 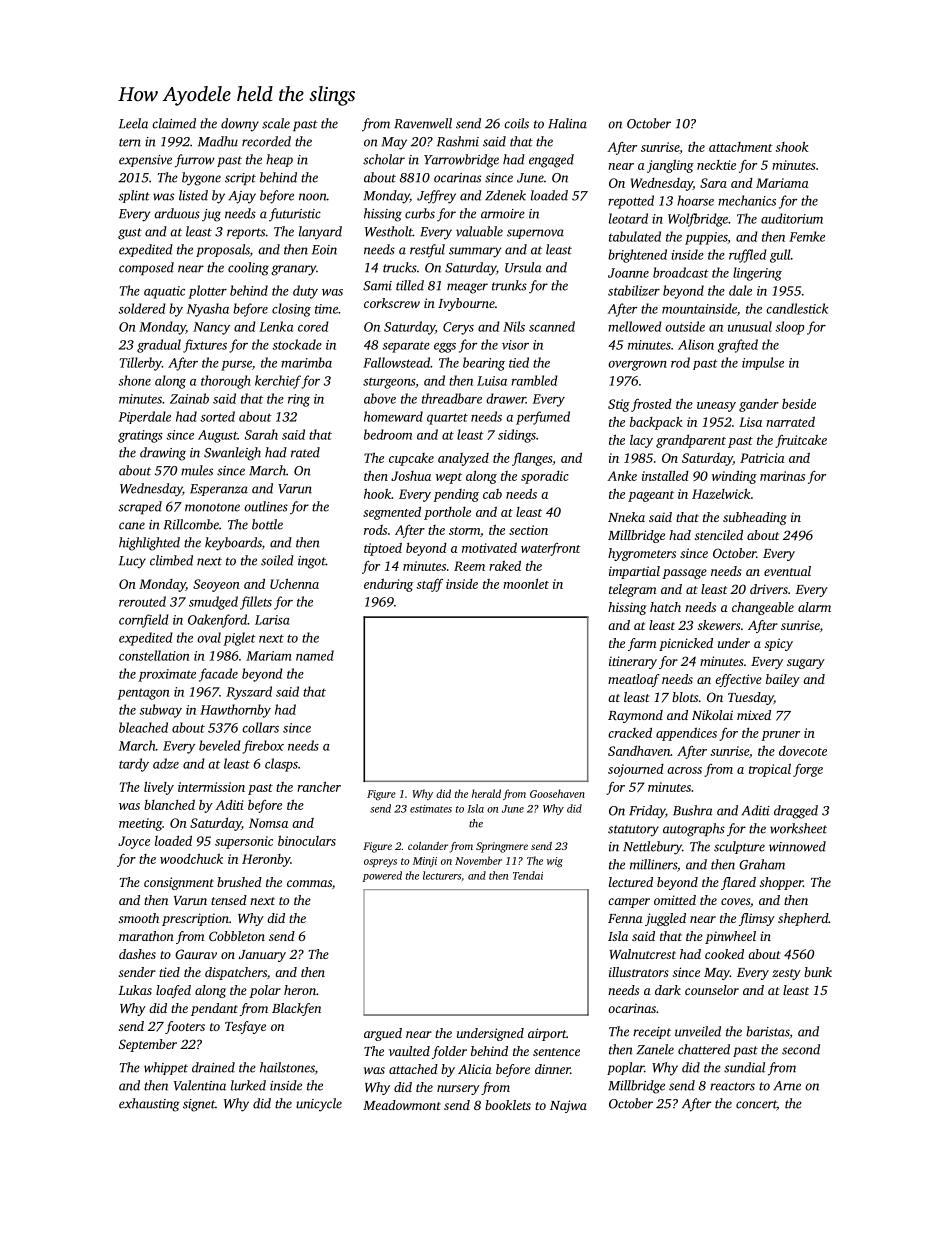 What do you see at coordinates (535, 234) in the page?
I see `supernova` at bounding box center [535, 234].
